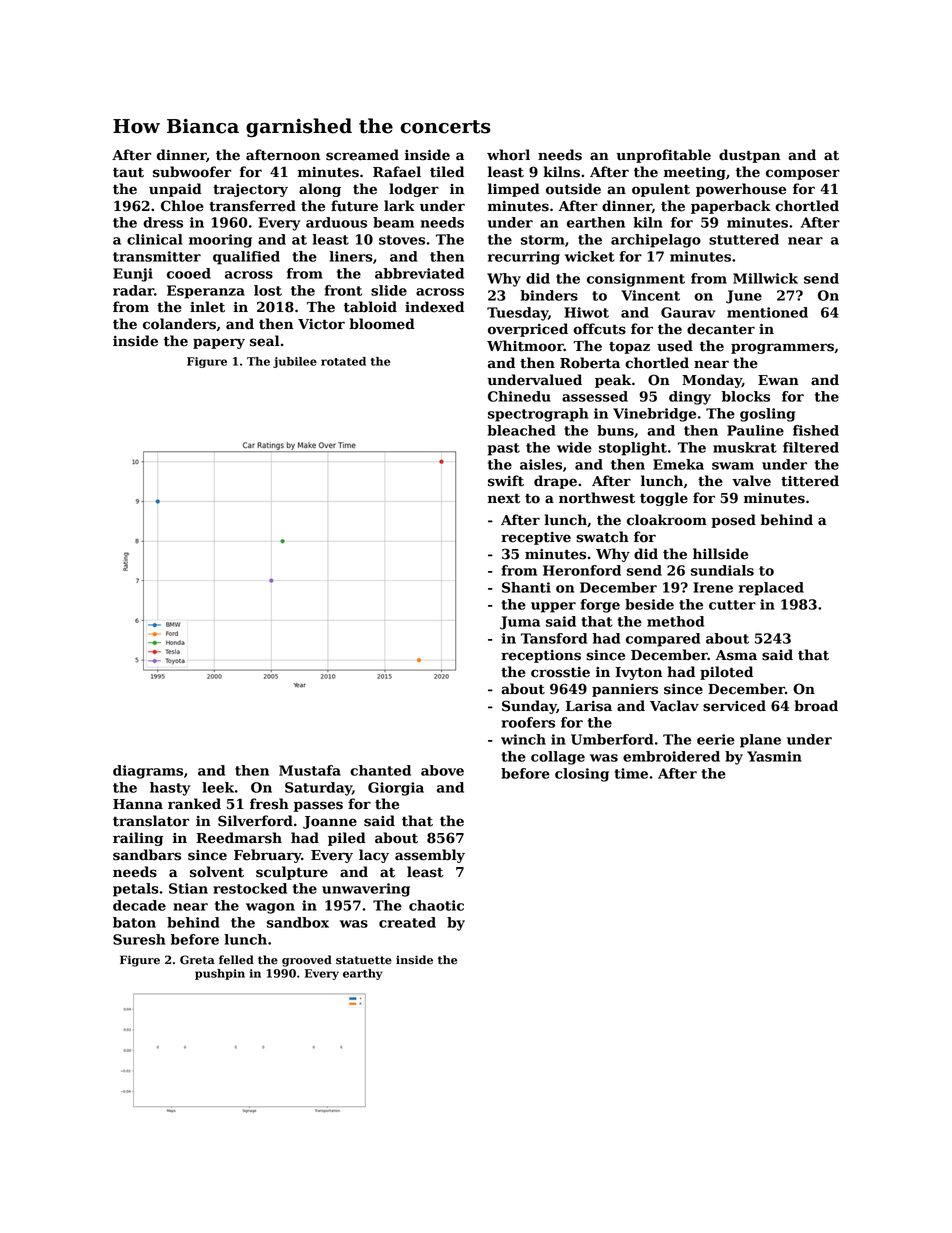  I want to click on piloted, so click(726, 673).
